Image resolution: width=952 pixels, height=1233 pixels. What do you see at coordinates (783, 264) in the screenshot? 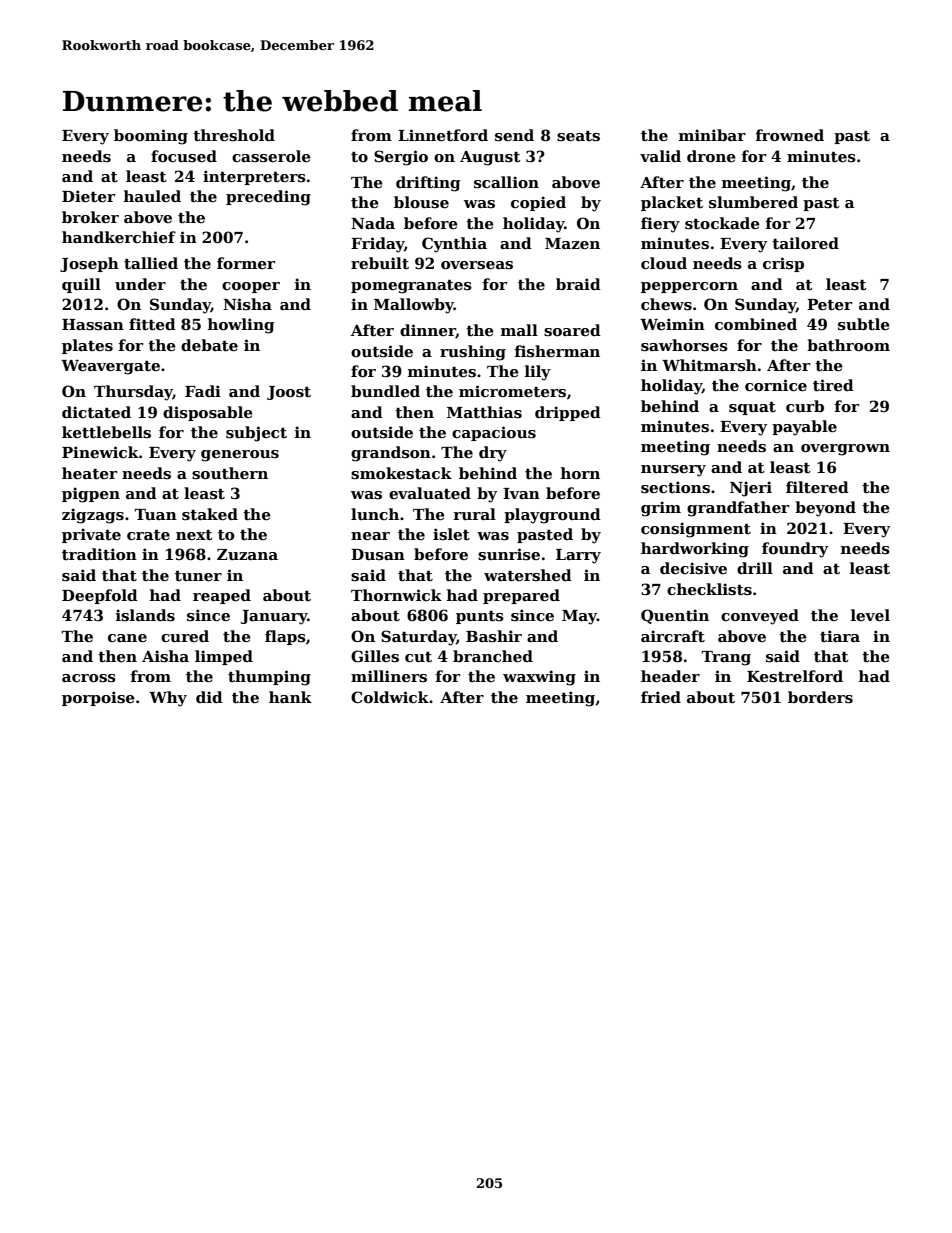
I see `crisp` at bounding box center [783, 264].
